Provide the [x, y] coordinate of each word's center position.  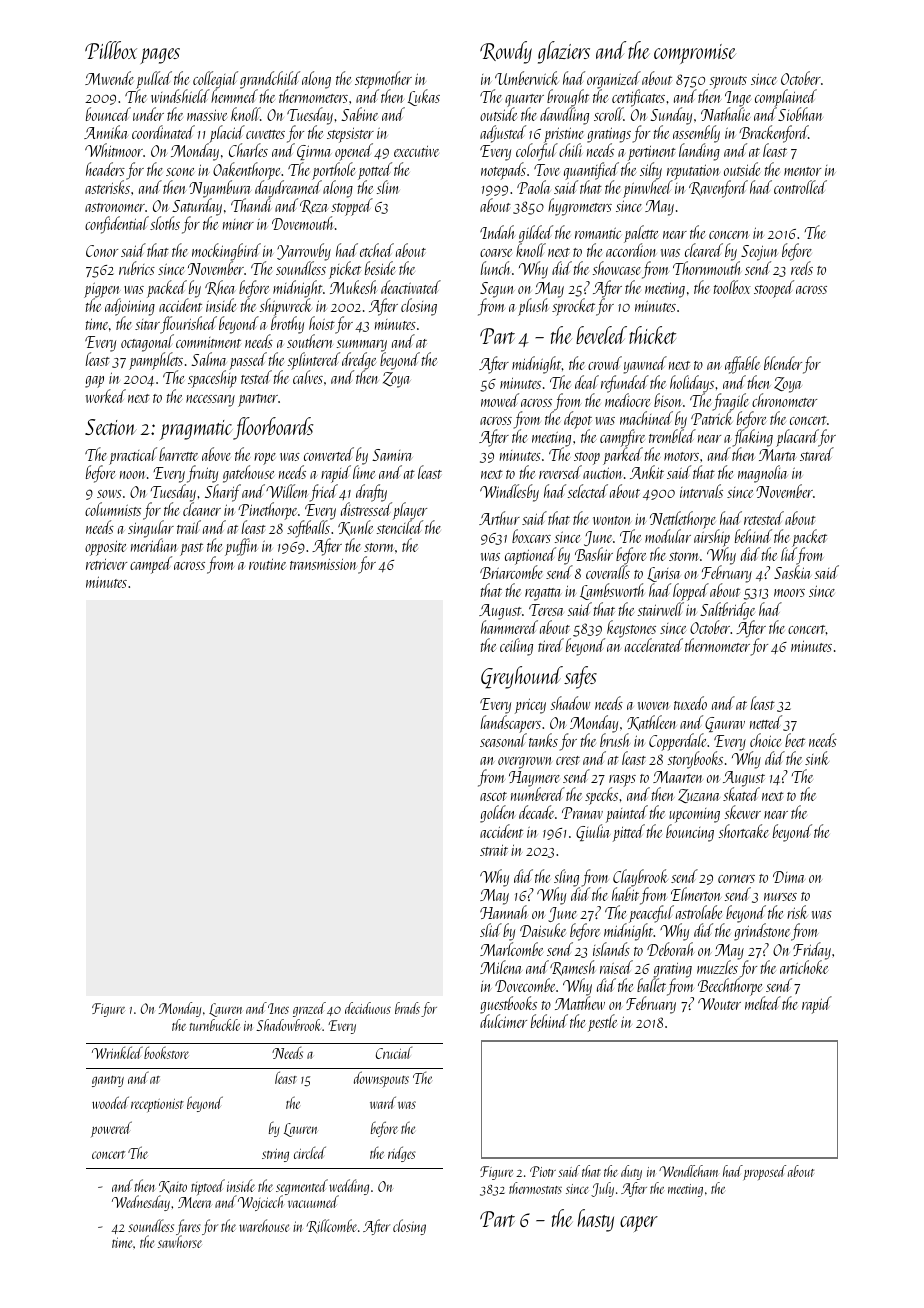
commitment [208, 342]
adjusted [503, 134]
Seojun [758, 253]
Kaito [173, 1187]
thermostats [535, 1188]
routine [267, 564]
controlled [800, 187]
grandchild [270, 80]
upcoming [694, 815]
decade [536, 812]
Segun [497, 290]
